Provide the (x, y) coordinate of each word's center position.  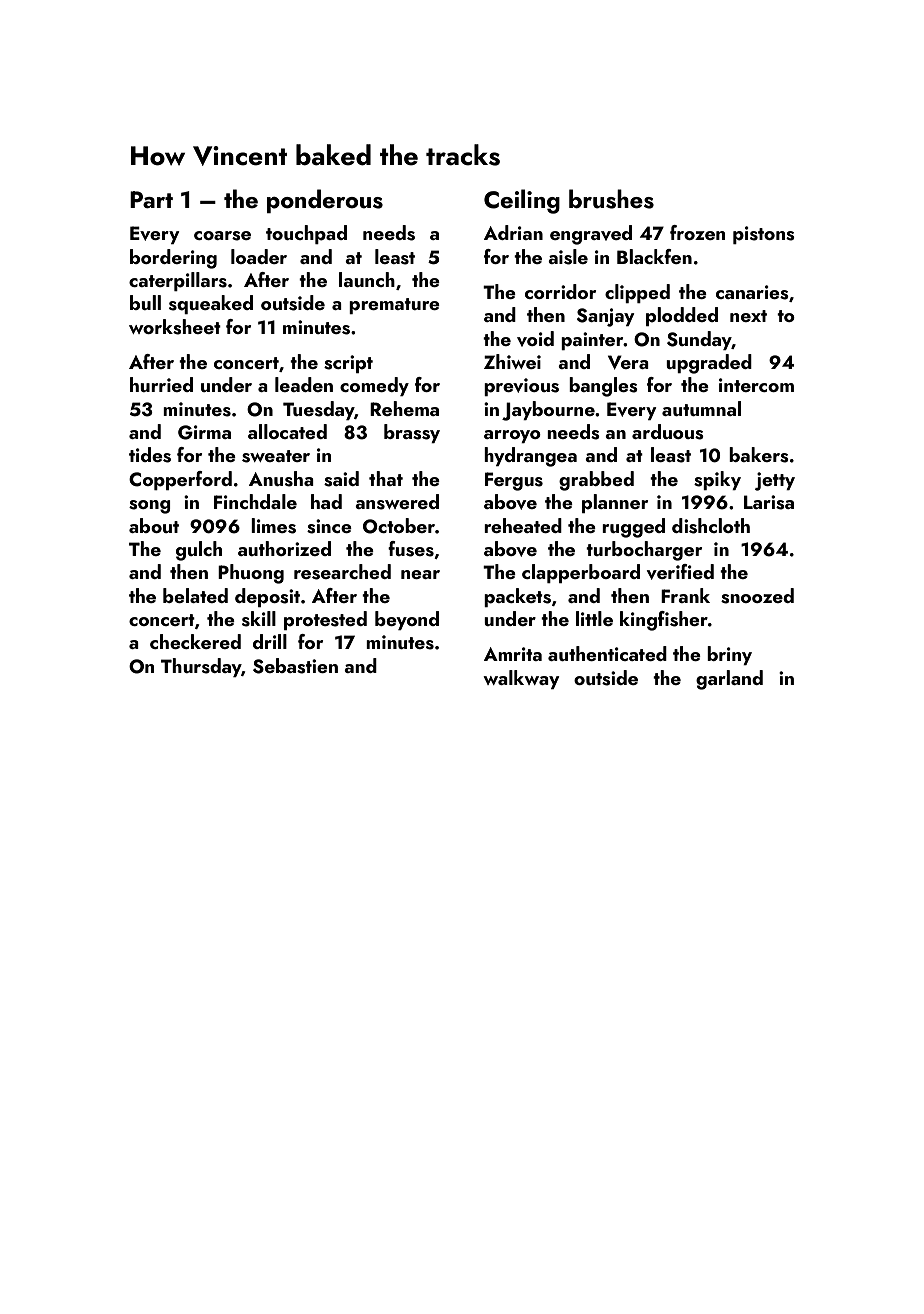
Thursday (201, 667)
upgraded (709, 364)
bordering (173, 259)
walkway (521, 679)
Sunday (699, 340)
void (535, 339)
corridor (560, 291)
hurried (161, 384)
